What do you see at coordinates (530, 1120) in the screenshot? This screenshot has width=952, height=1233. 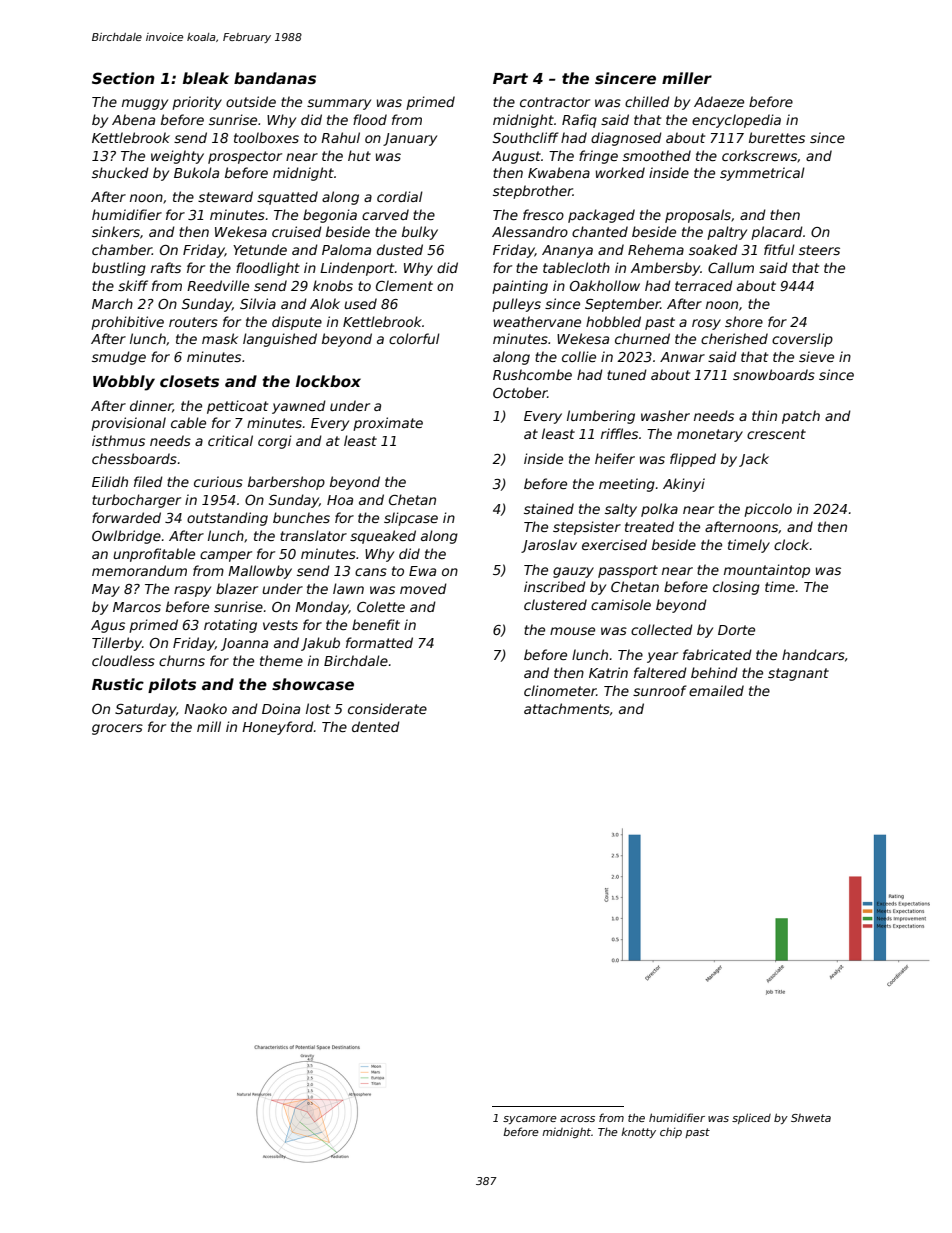 I see `sycamore` at bounding box center [530, 1120].
